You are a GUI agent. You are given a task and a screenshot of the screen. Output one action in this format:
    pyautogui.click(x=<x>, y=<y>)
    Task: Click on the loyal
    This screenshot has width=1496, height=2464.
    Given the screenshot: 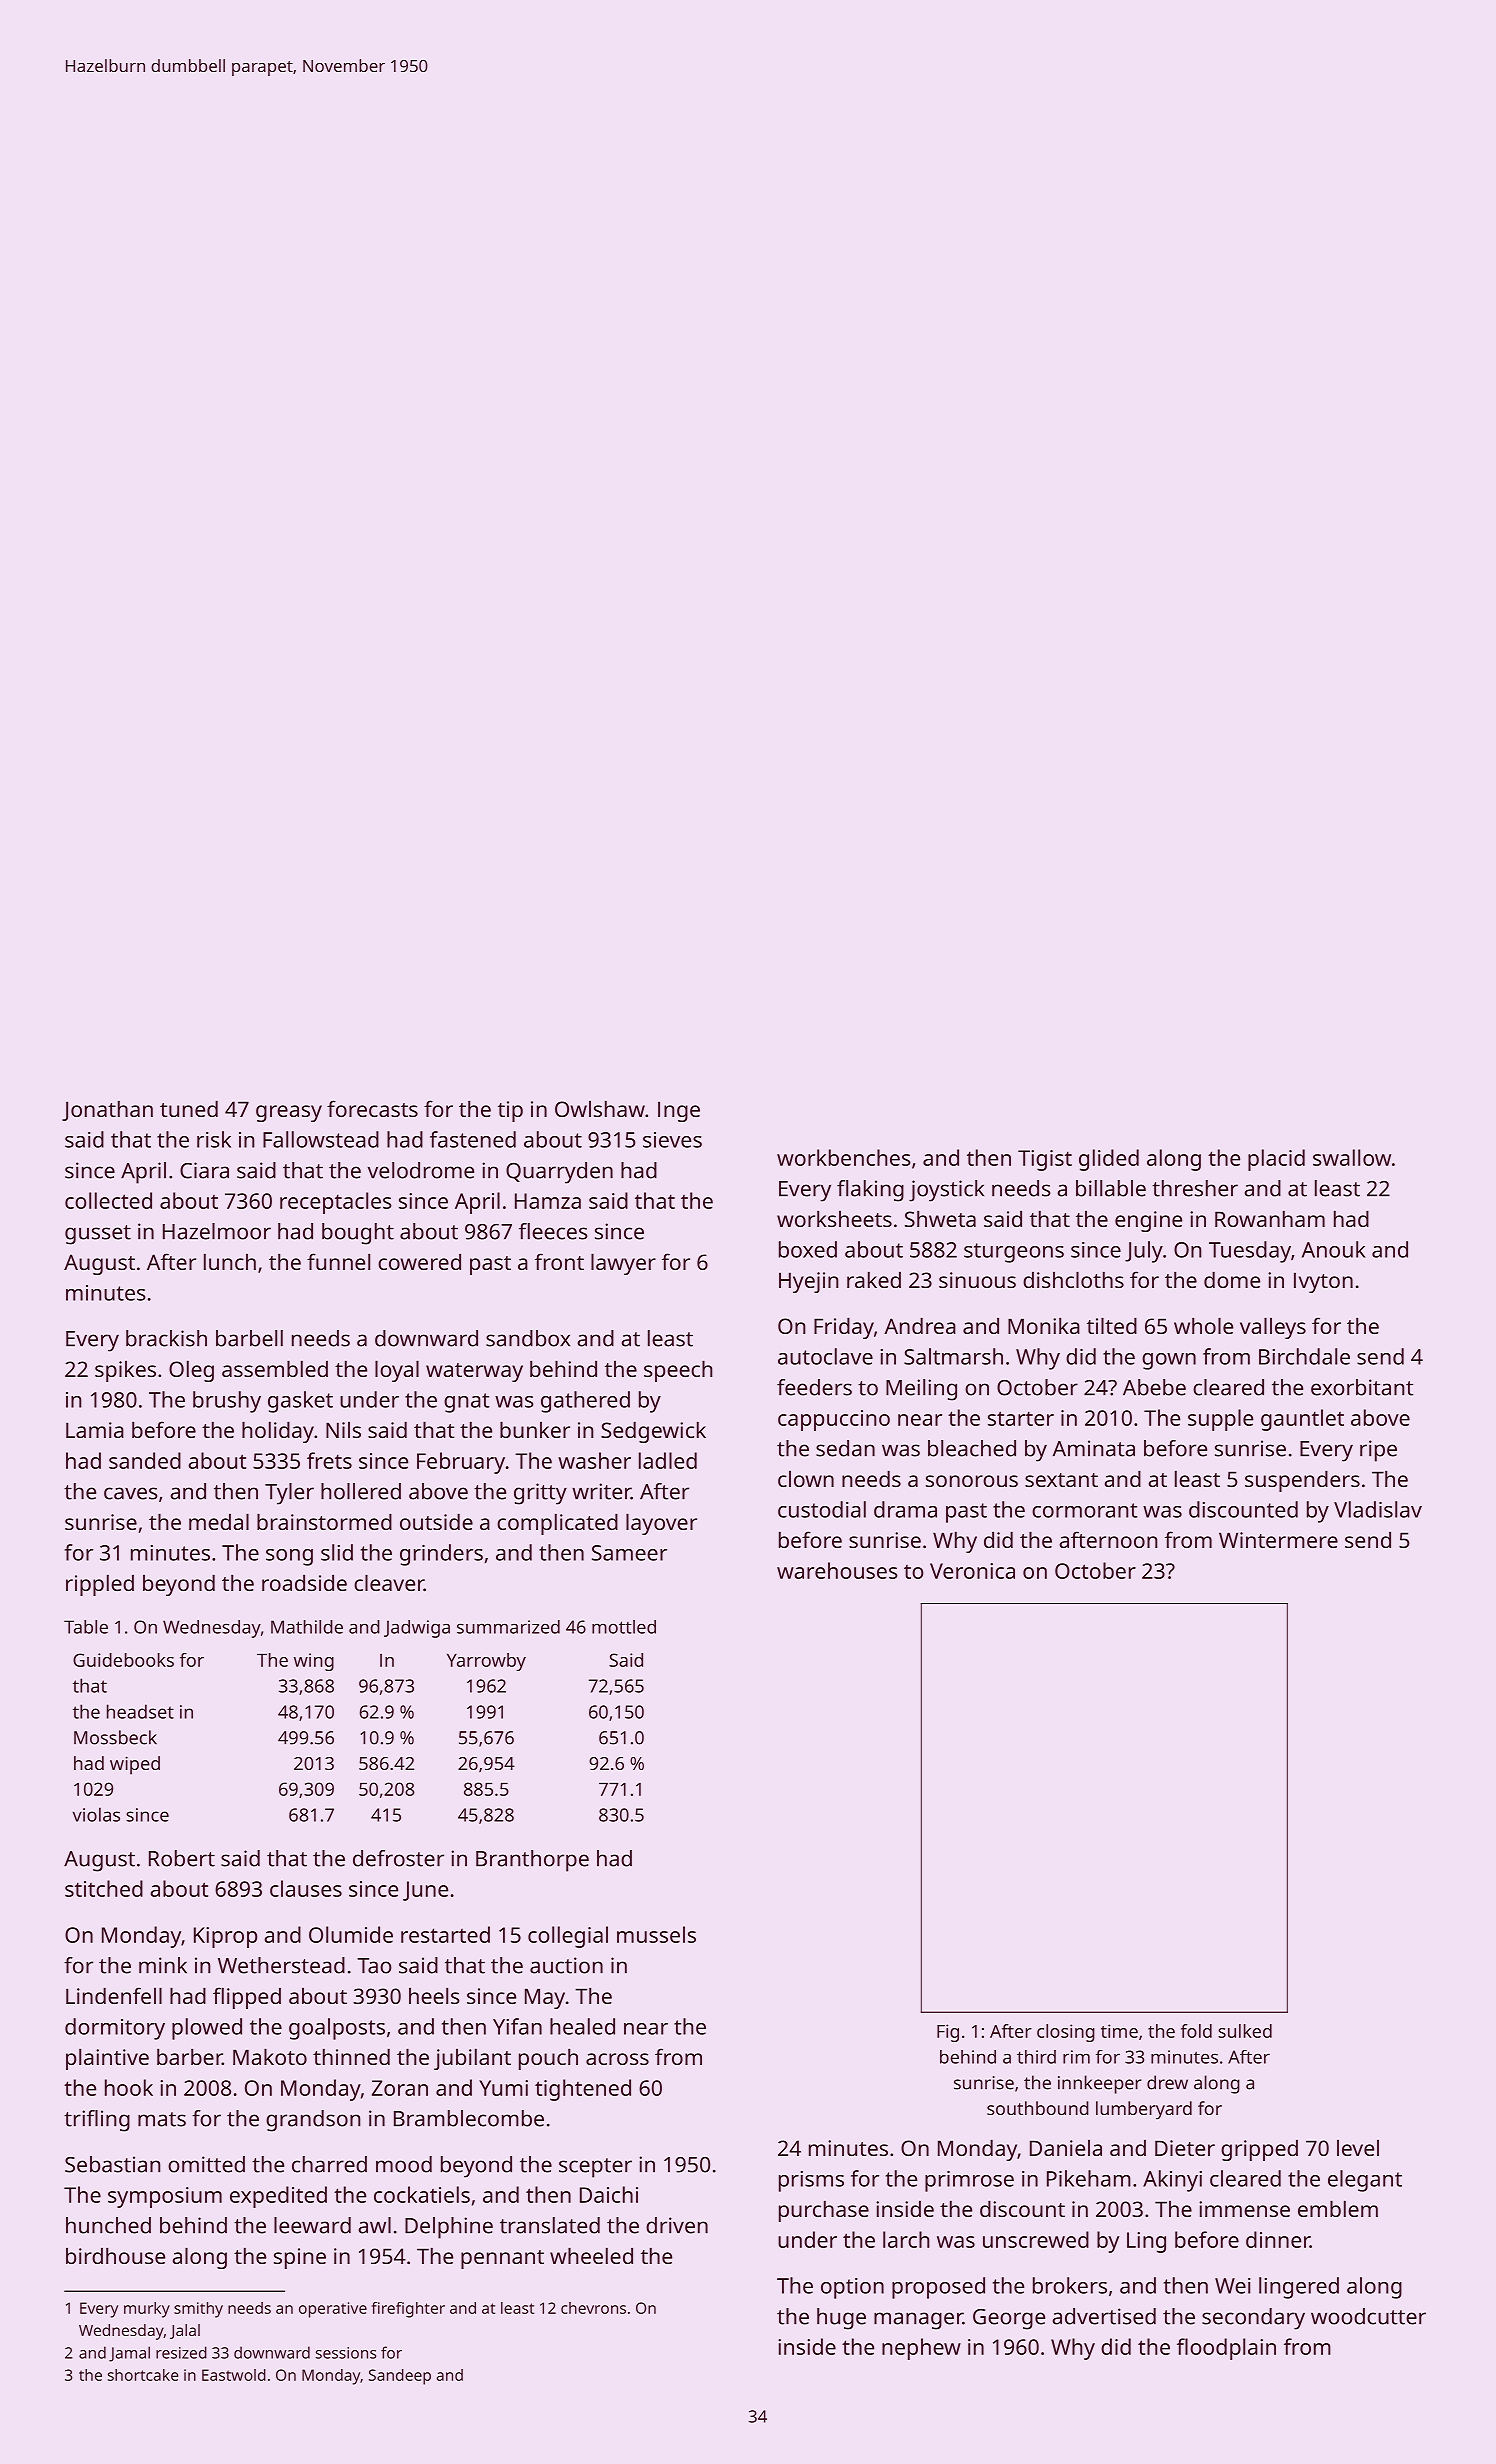 What is the action you would take?
    pyautogui.click(x=397, y=1371)
